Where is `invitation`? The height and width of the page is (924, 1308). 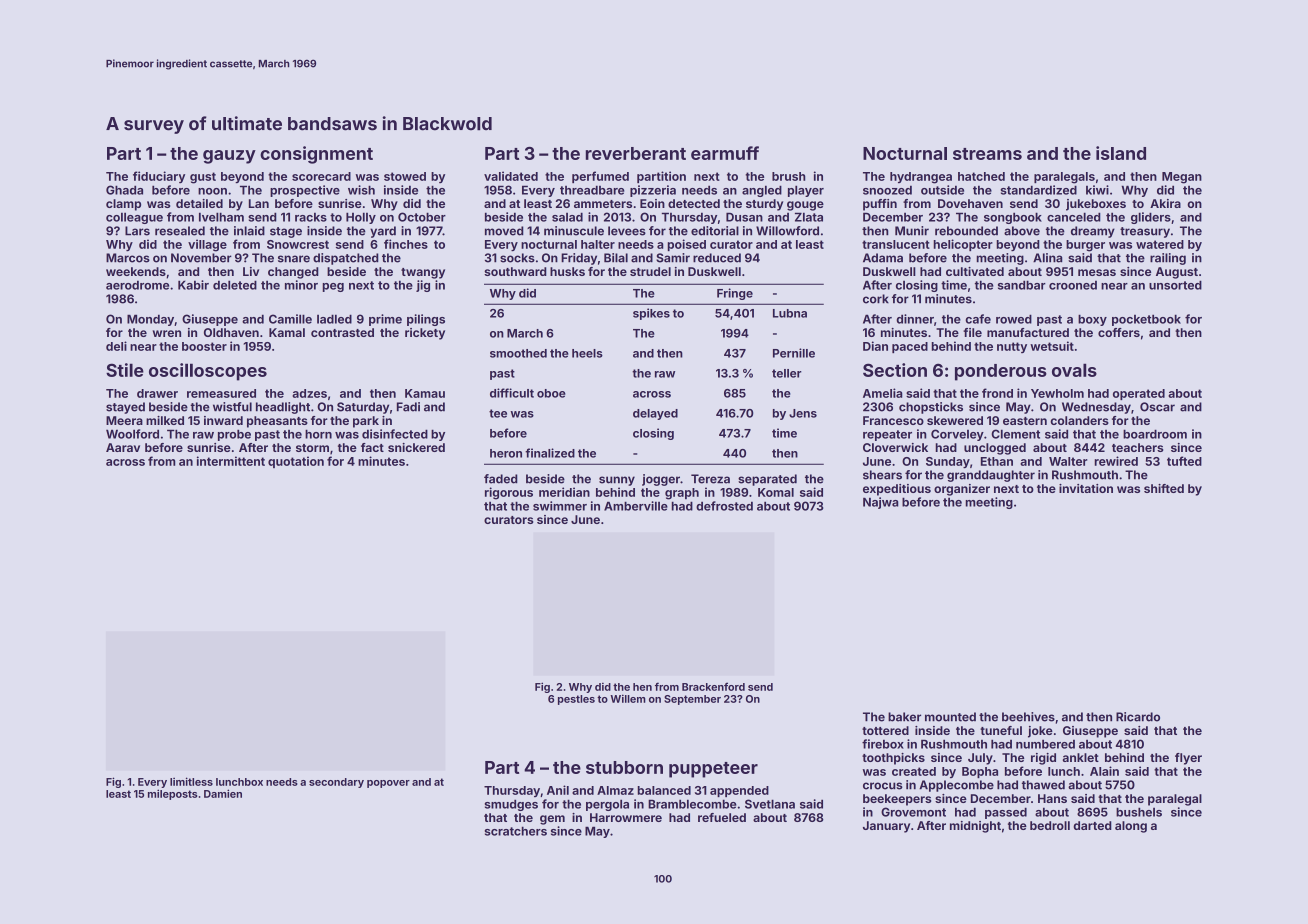
invitation is located at coordinates (1086, 488).
